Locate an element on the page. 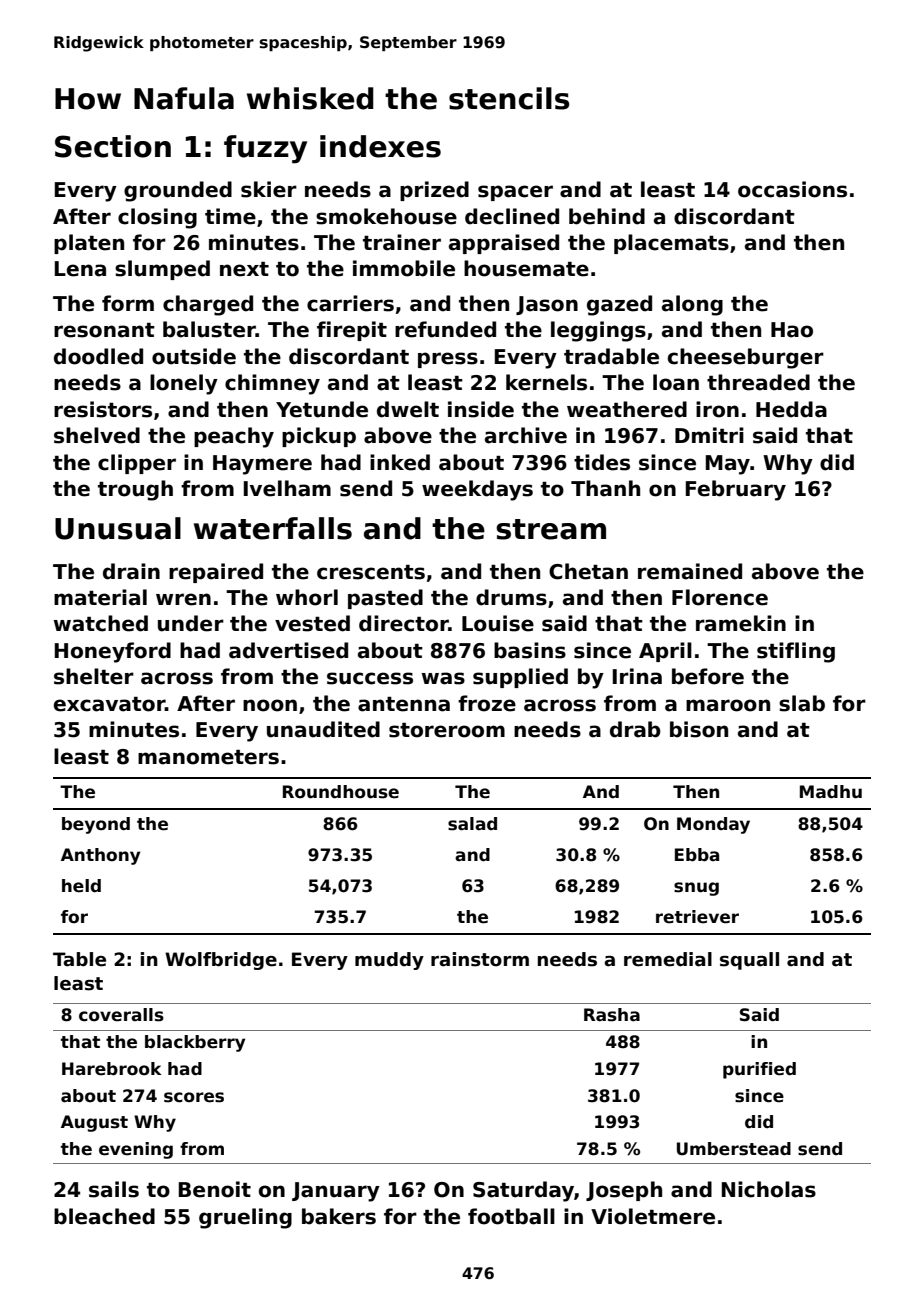  bison is located at coordinates (699, 729).
